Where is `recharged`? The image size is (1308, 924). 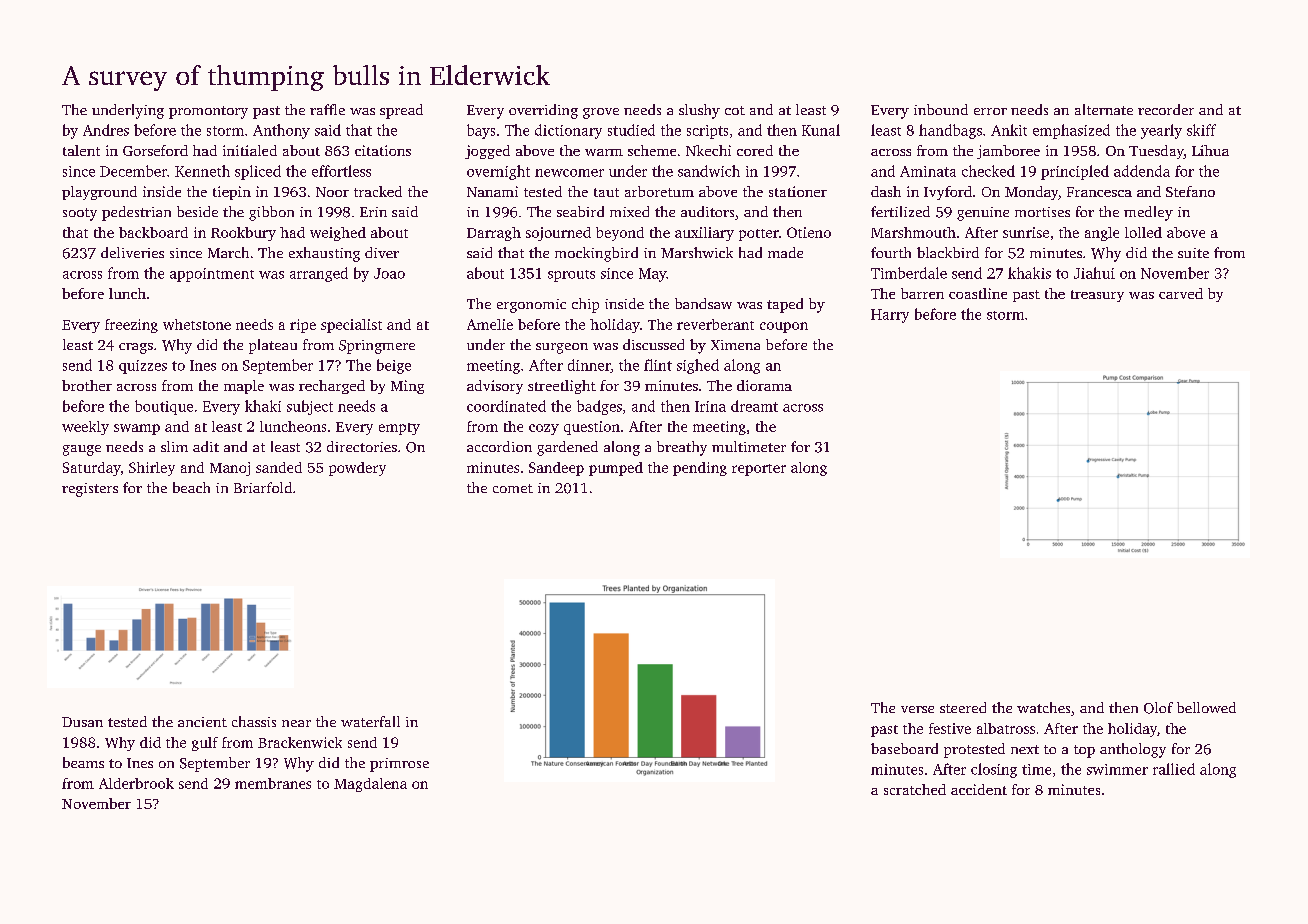
recharged is located at coordinates (332, 387).
